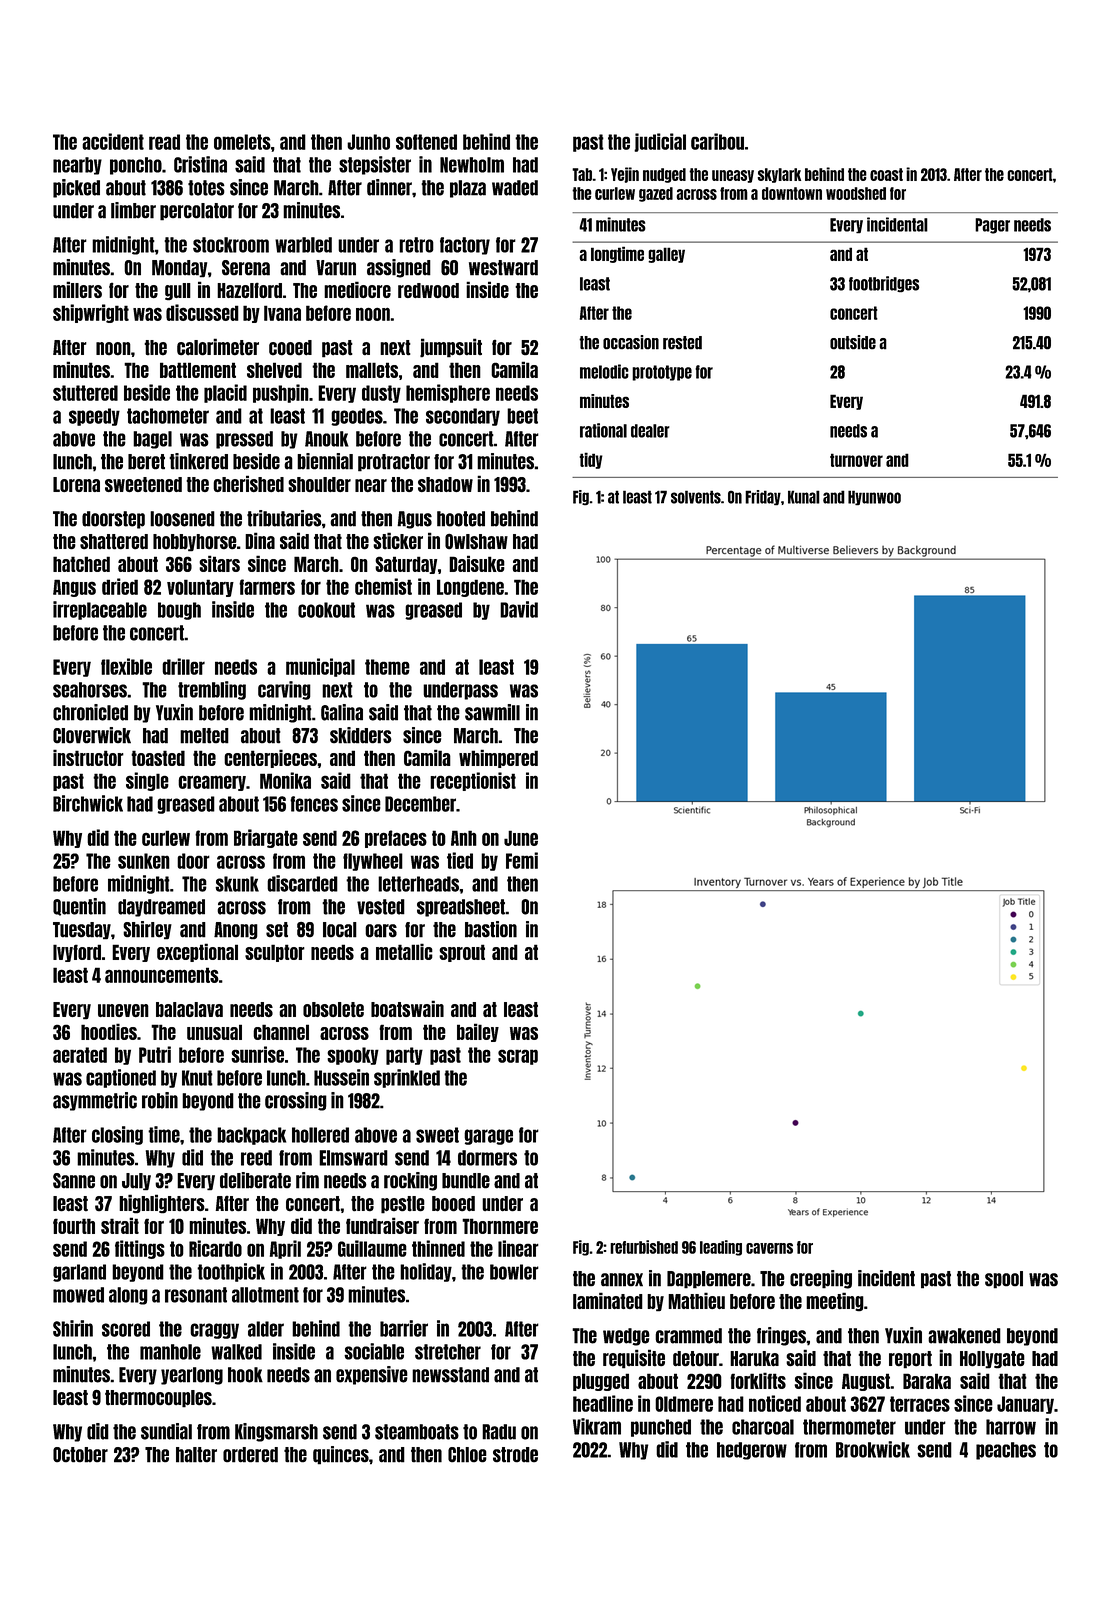  What do you see at coordinates (792, 193) in the screenshot?
I see `downtown` at bounding box center [792, 193].
